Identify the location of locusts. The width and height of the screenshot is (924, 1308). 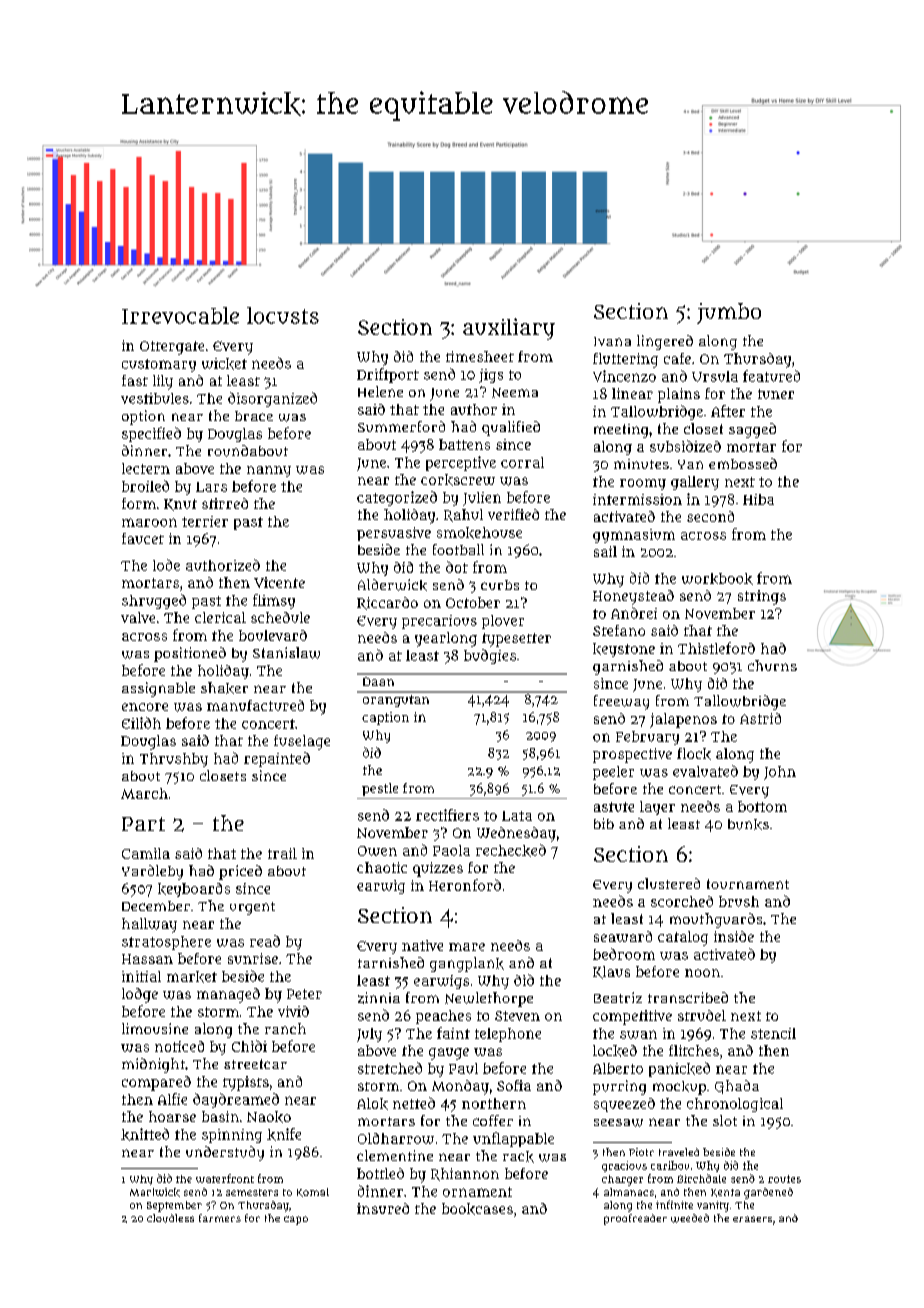
(283, 315).
